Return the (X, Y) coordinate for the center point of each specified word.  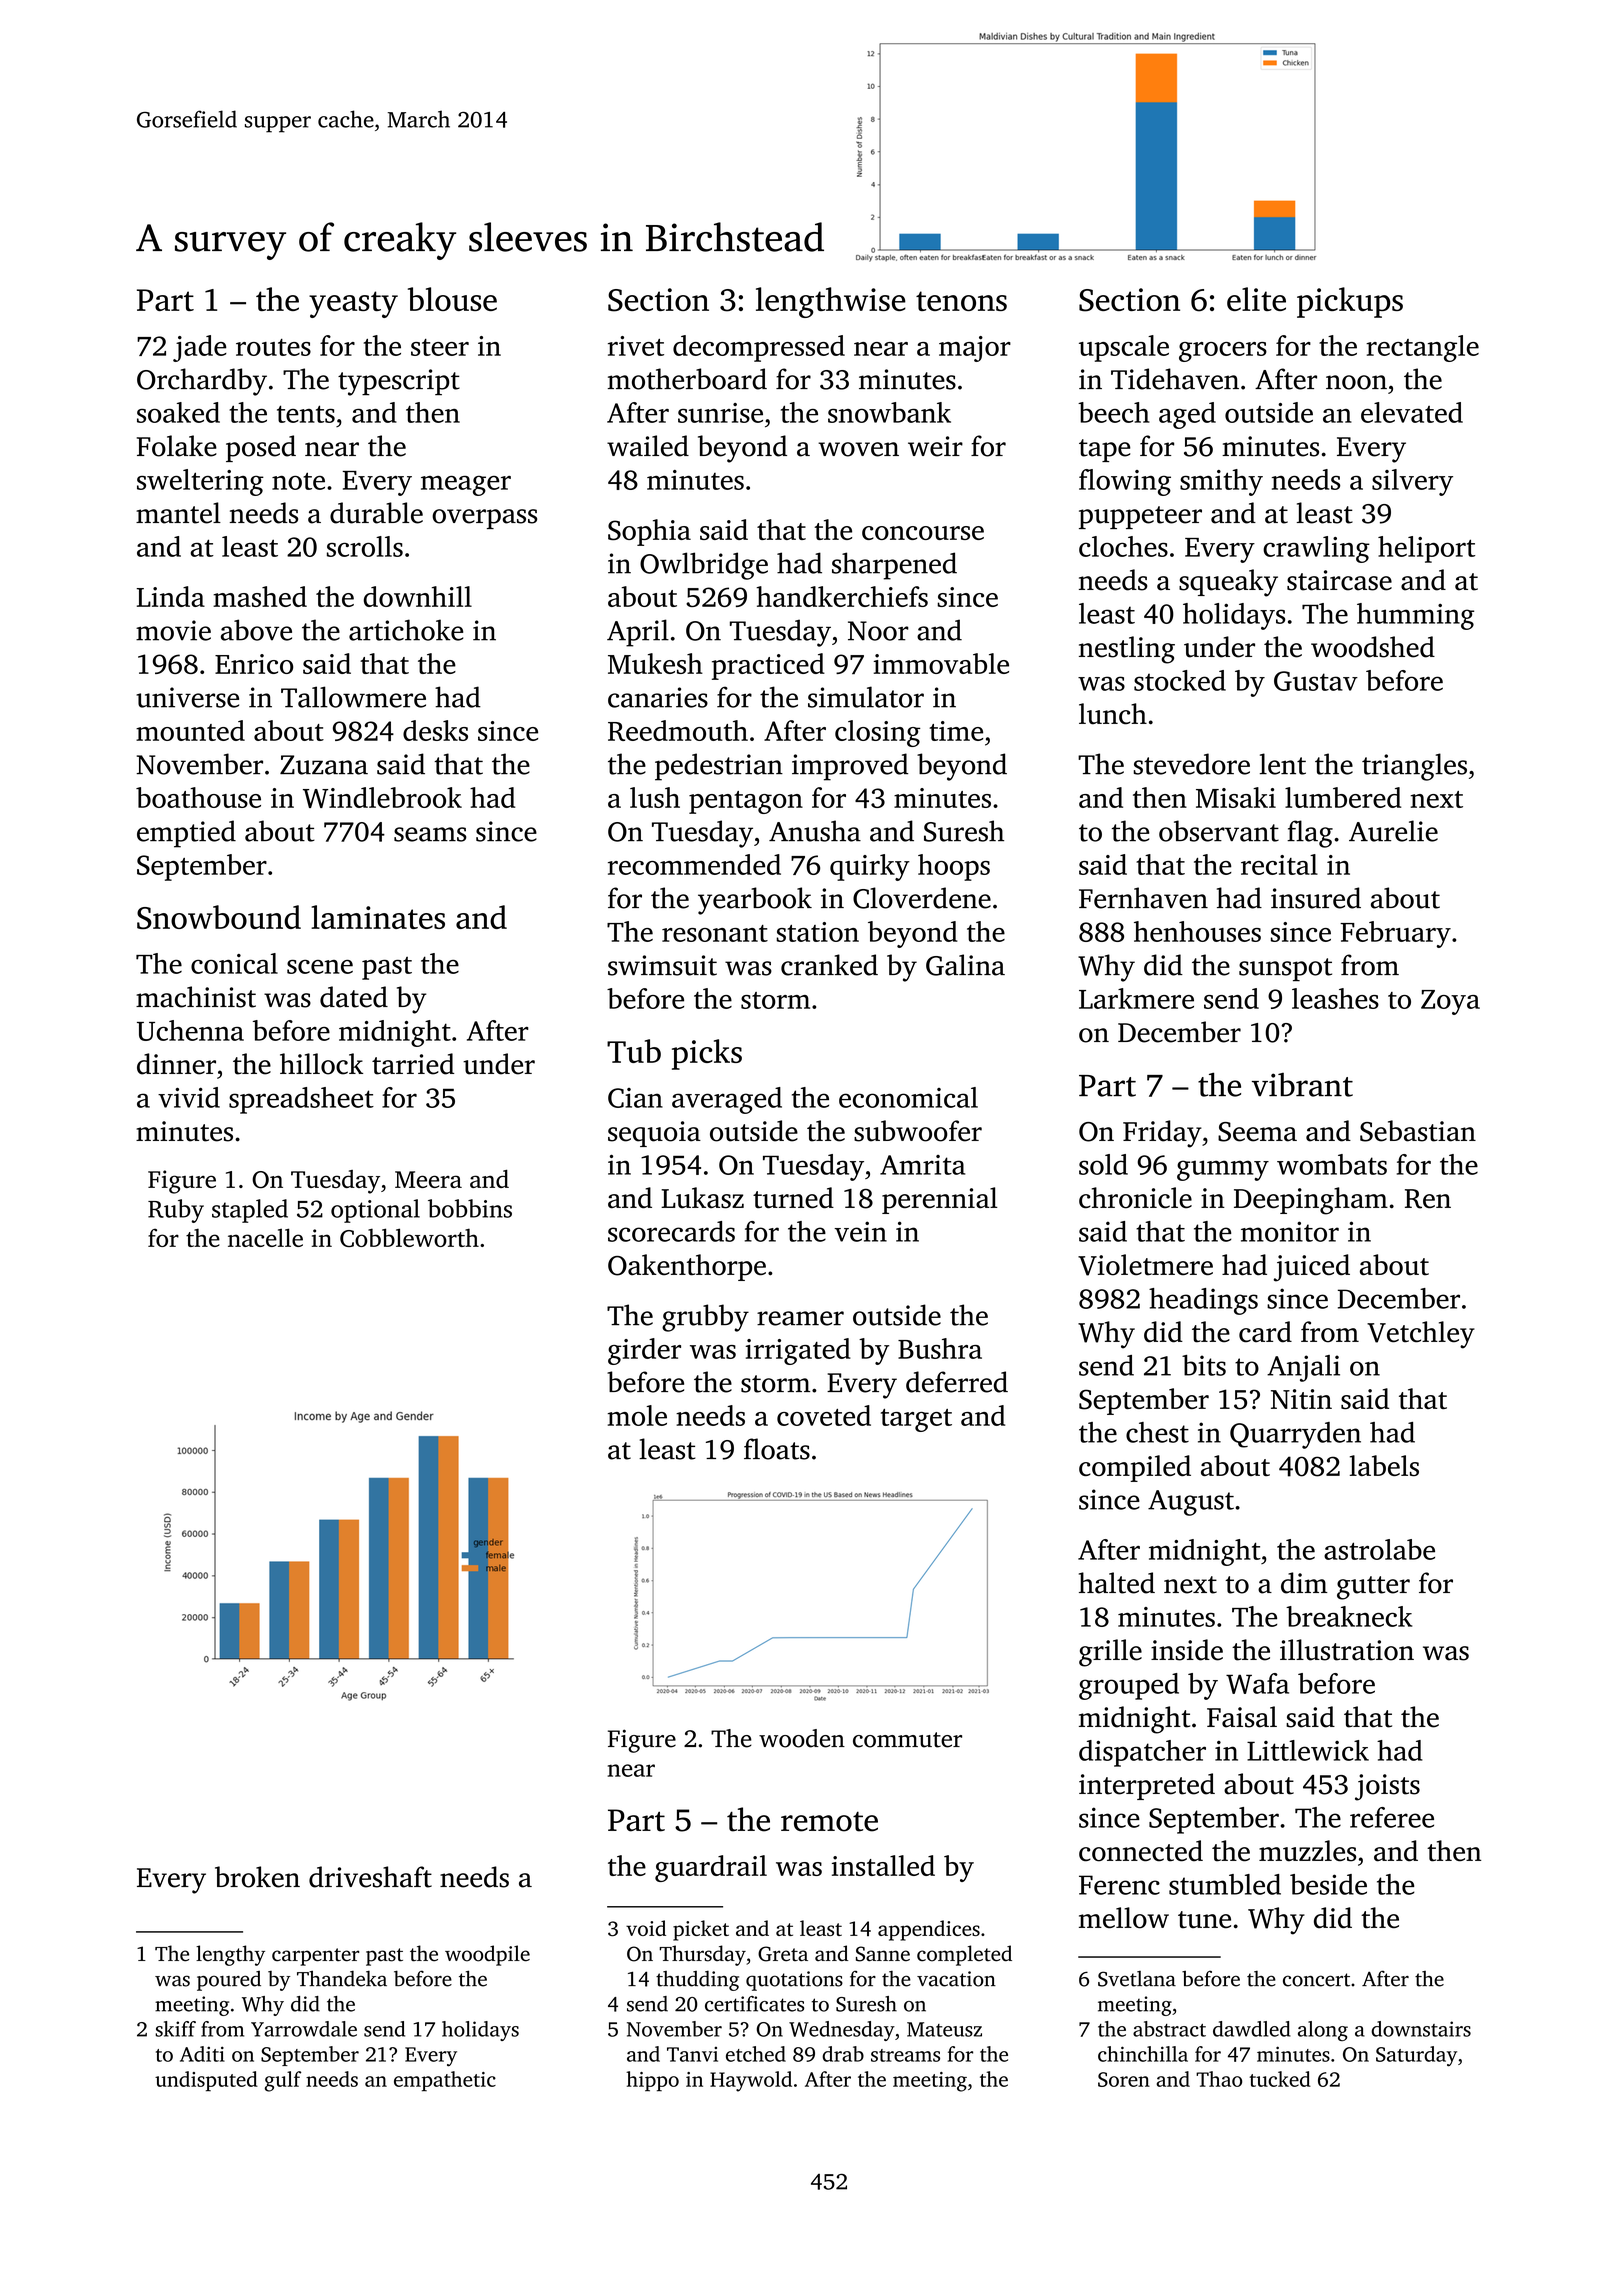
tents (306, 414)
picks (707, 1054)
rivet (636, 346)
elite (1256, 299)
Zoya (1450, 1002)
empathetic (445, 2081)
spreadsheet (301, 1100)
